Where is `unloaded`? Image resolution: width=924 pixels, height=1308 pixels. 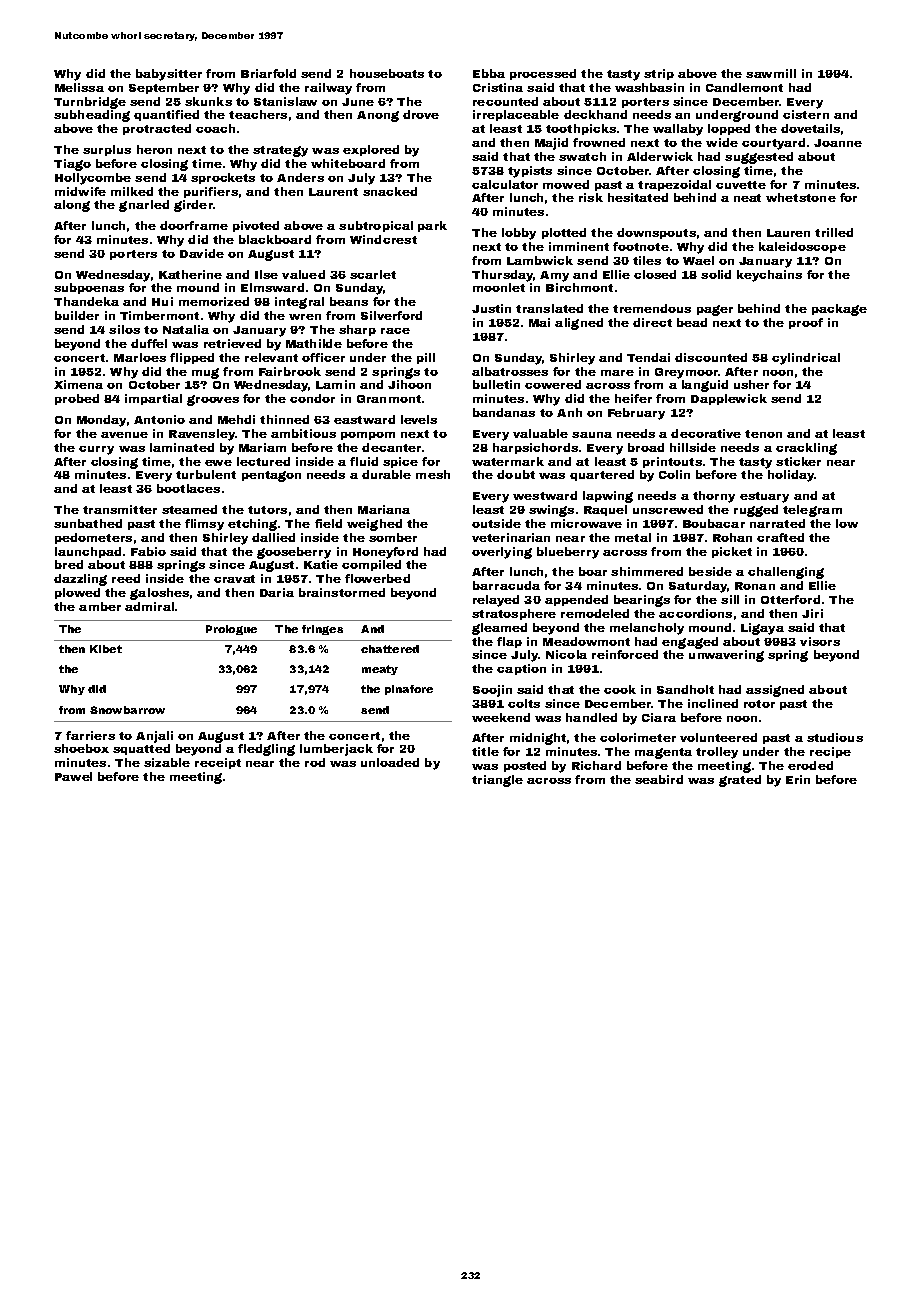 unloaded is located at coordinates (390, 762).
